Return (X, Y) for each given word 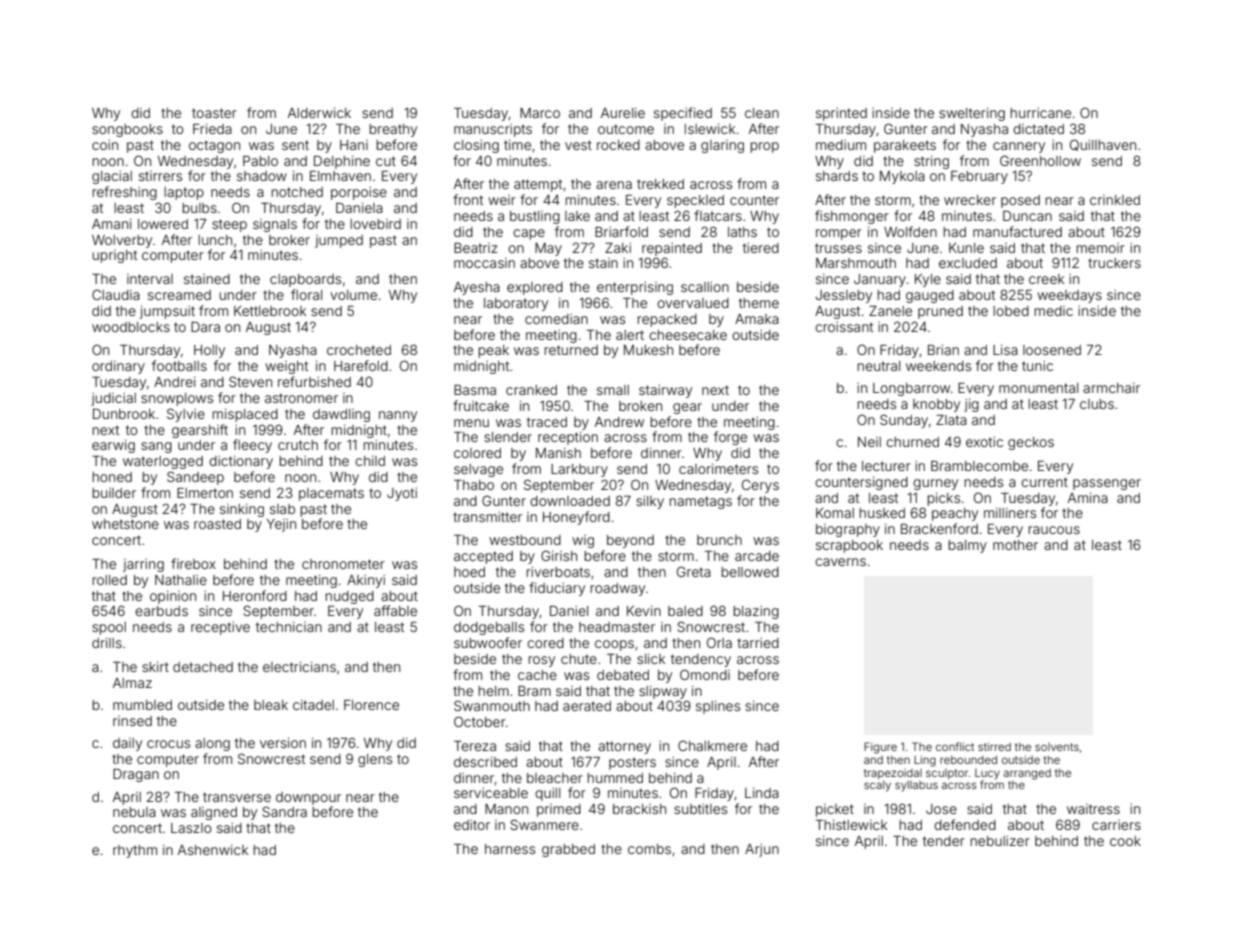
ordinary (118, 367)
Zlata (951, 420)
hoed (469, 572)
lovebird (375, 224)
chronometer (343, 564)
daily (127, 744)
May (548, 249)
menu (471, 423)
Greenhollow (1040, 160)
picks (943, 499)
